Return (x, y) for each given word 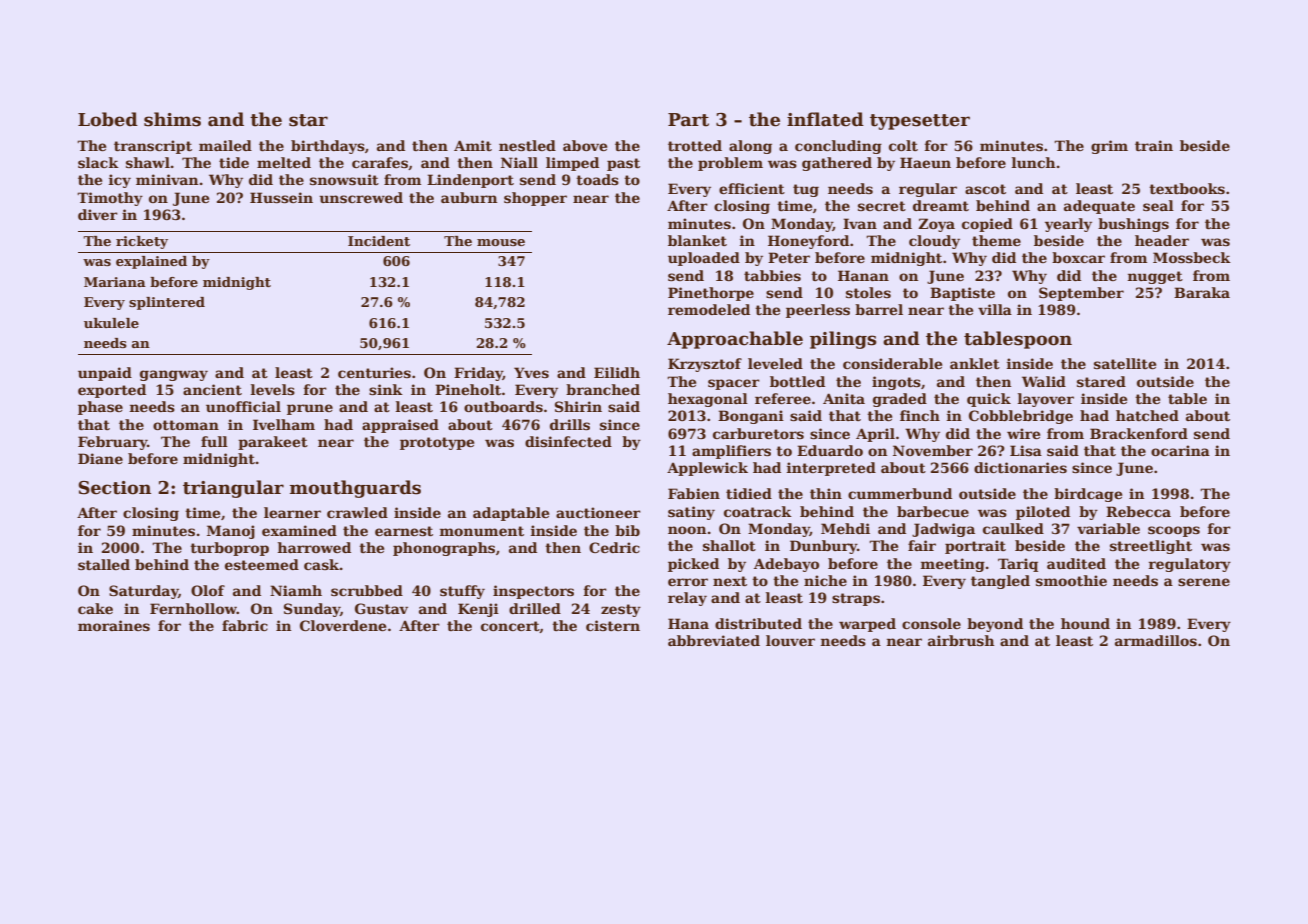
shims (172, 119)
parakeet (273, 443)
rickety (142, 242)
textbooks (1187, 188)
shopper (535, 199)
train (1154, 145)
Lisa (1026, 450)
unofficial (243, 406)
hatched (1147, 415)
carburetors (758, 433)
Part (688, 120)
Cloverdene (343, 625)
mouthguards (355, 489)
